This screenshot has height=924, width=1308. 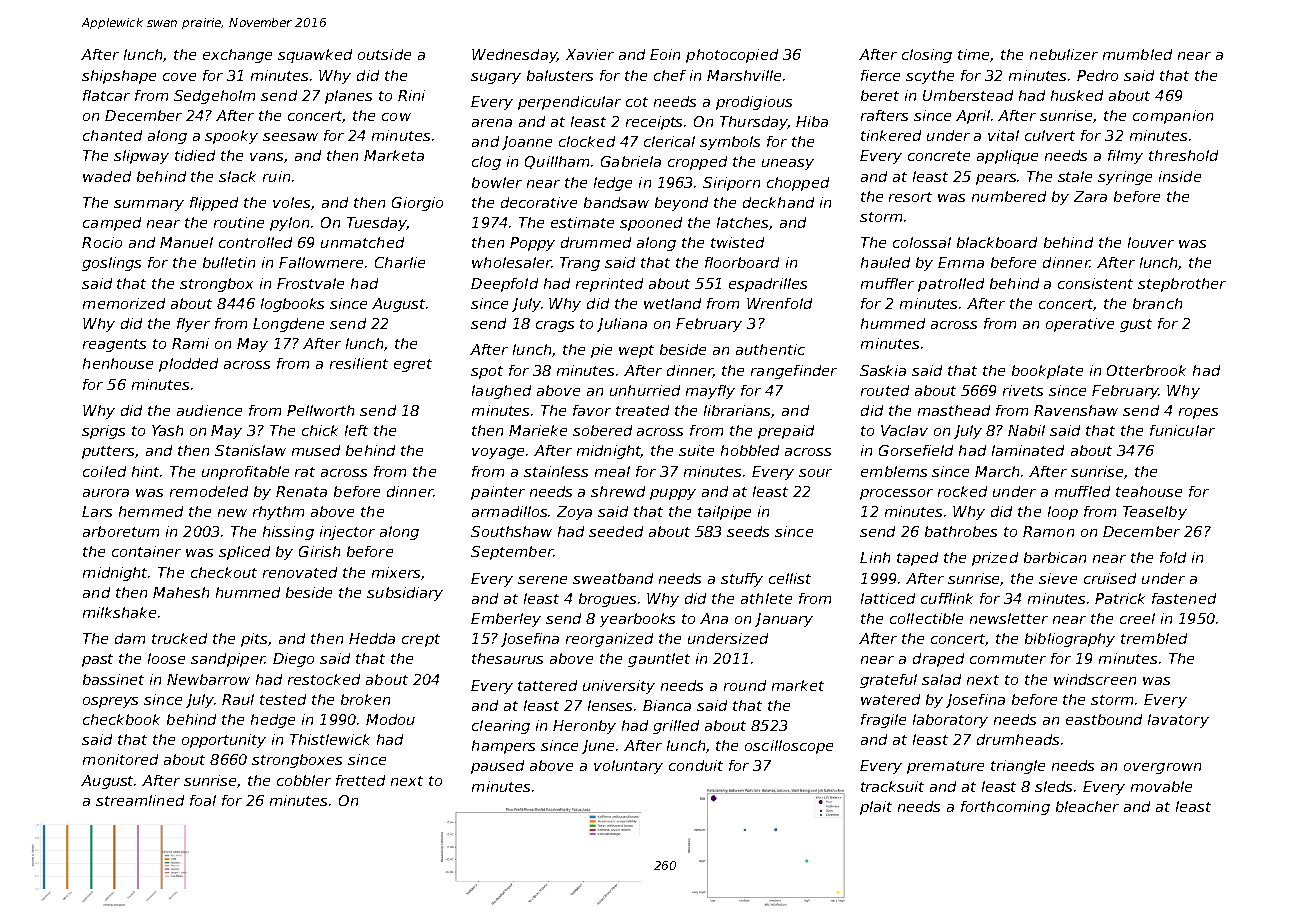 What do you see at coordinates (492, 123) in the screenshot?
I see `arena` at bounding box center [492, 123].
